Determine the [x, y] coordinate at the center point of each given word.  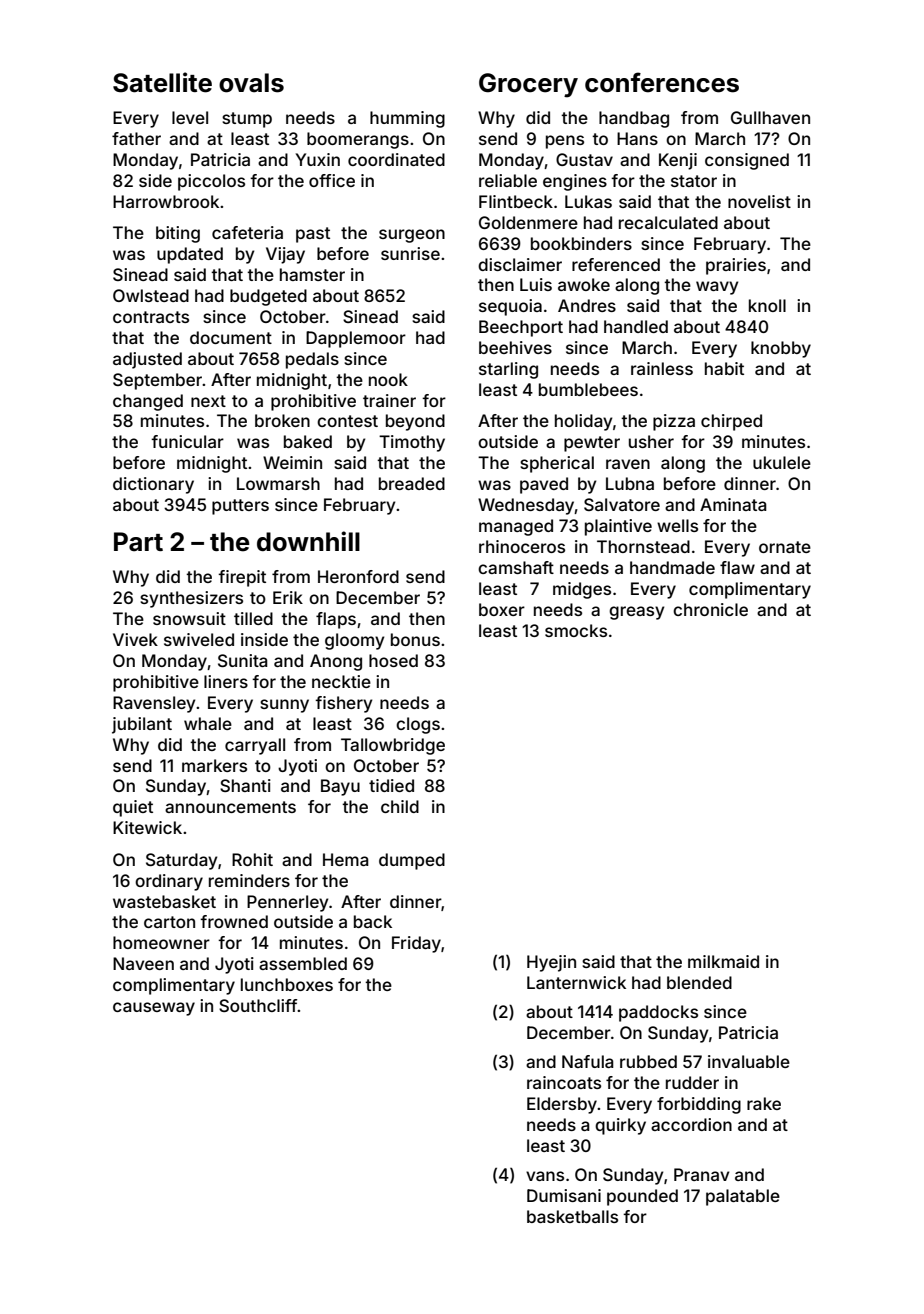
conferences [662, 82]
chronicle [710, 609]
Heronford [358, 576]
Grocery [528, 85]
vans [545, 1176]
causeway [154, 1009]
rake [764, 1103]
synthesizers [191, 599]
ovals [251, 83]
